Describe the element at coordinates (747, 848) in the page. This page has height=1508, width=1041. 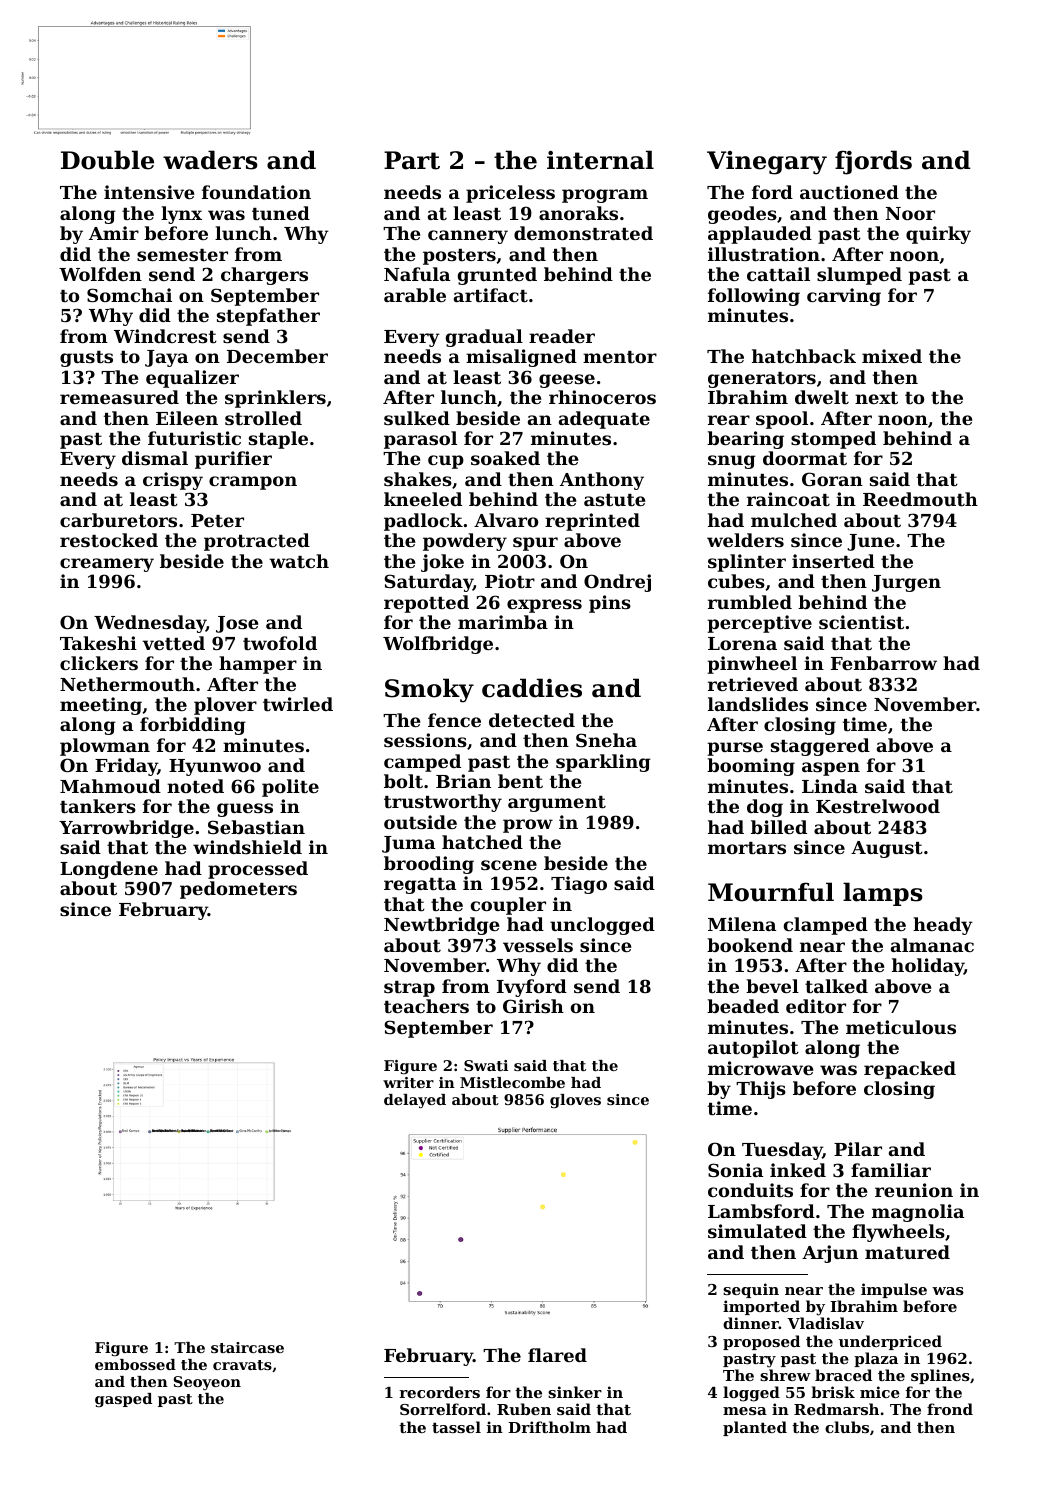
I see `mortars` at that location.
